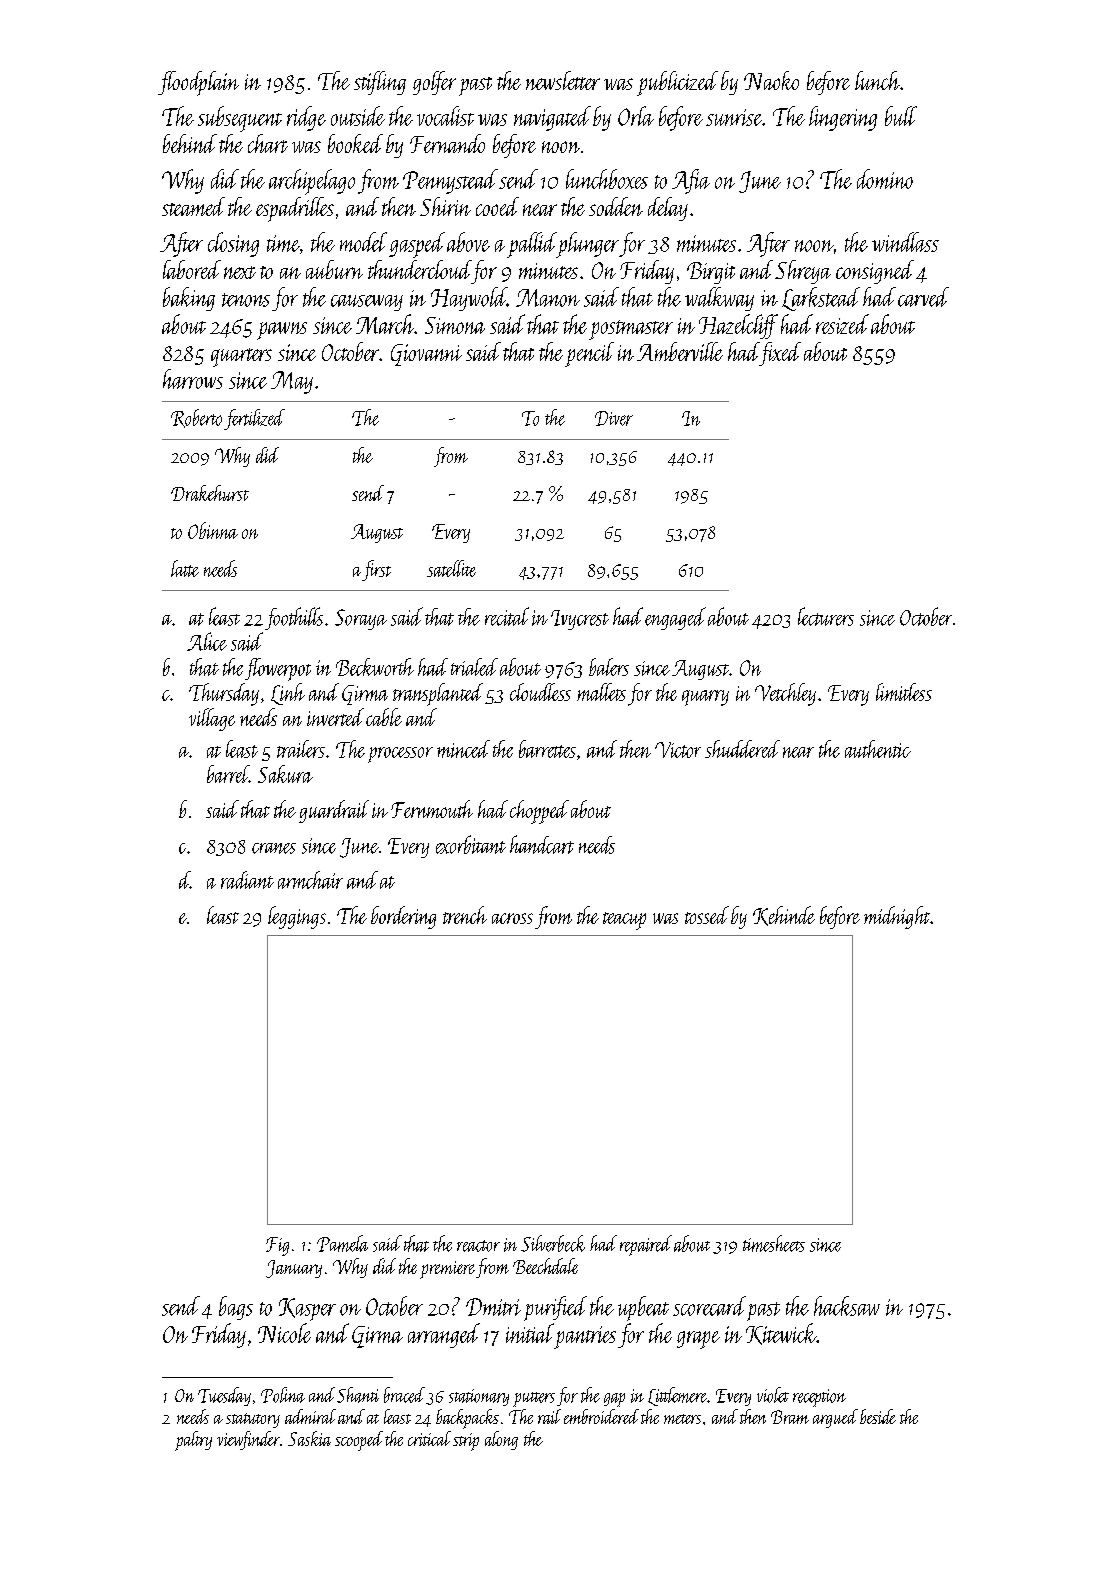  Describe the element at coordinates (359, 1441) in the page. I see `scooped` at that location.
